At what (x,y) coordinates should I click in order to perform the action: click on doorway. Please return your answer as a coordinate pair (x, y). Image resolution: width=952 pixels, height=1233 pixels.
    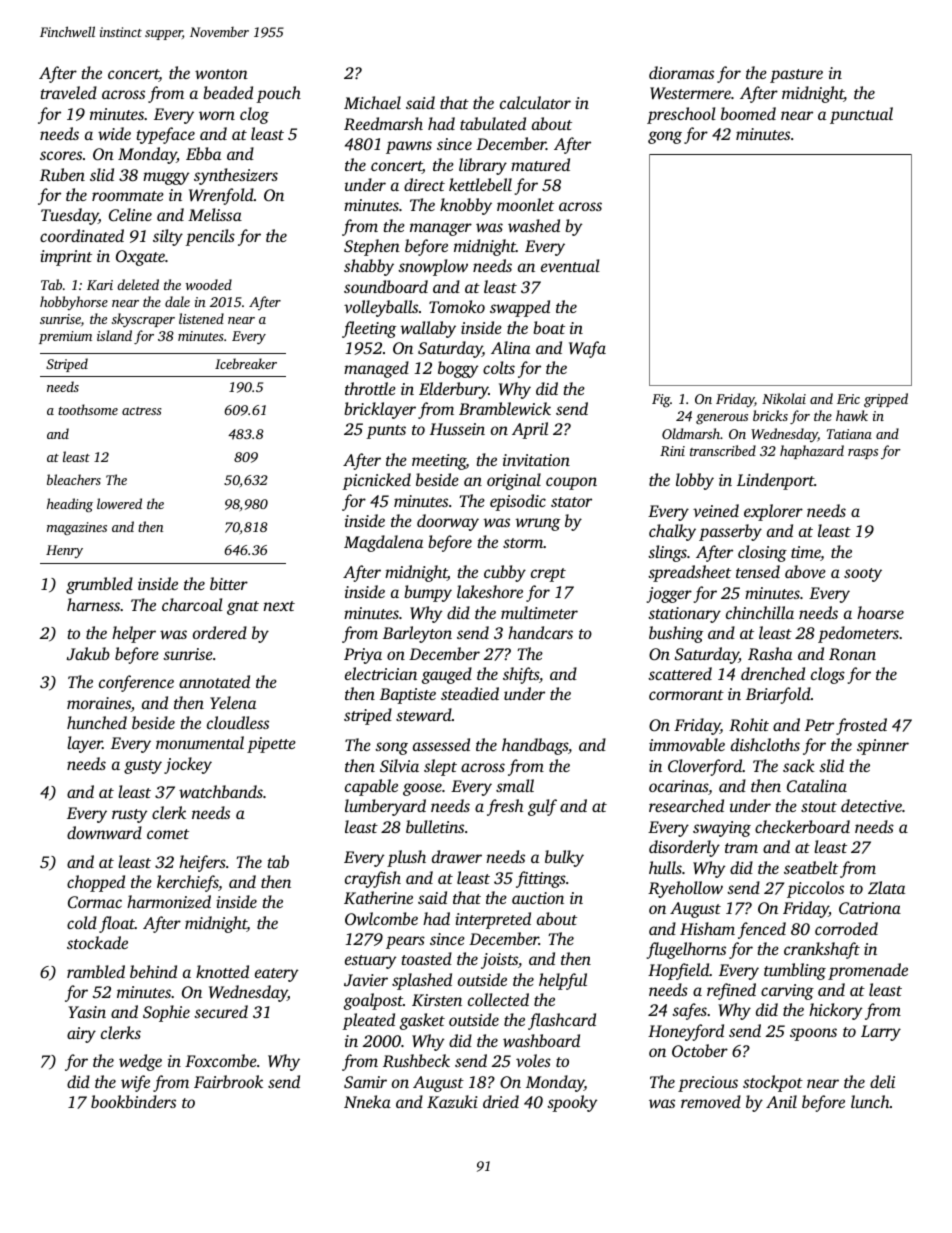
    Looking at the image, I should click on (448, 522).
